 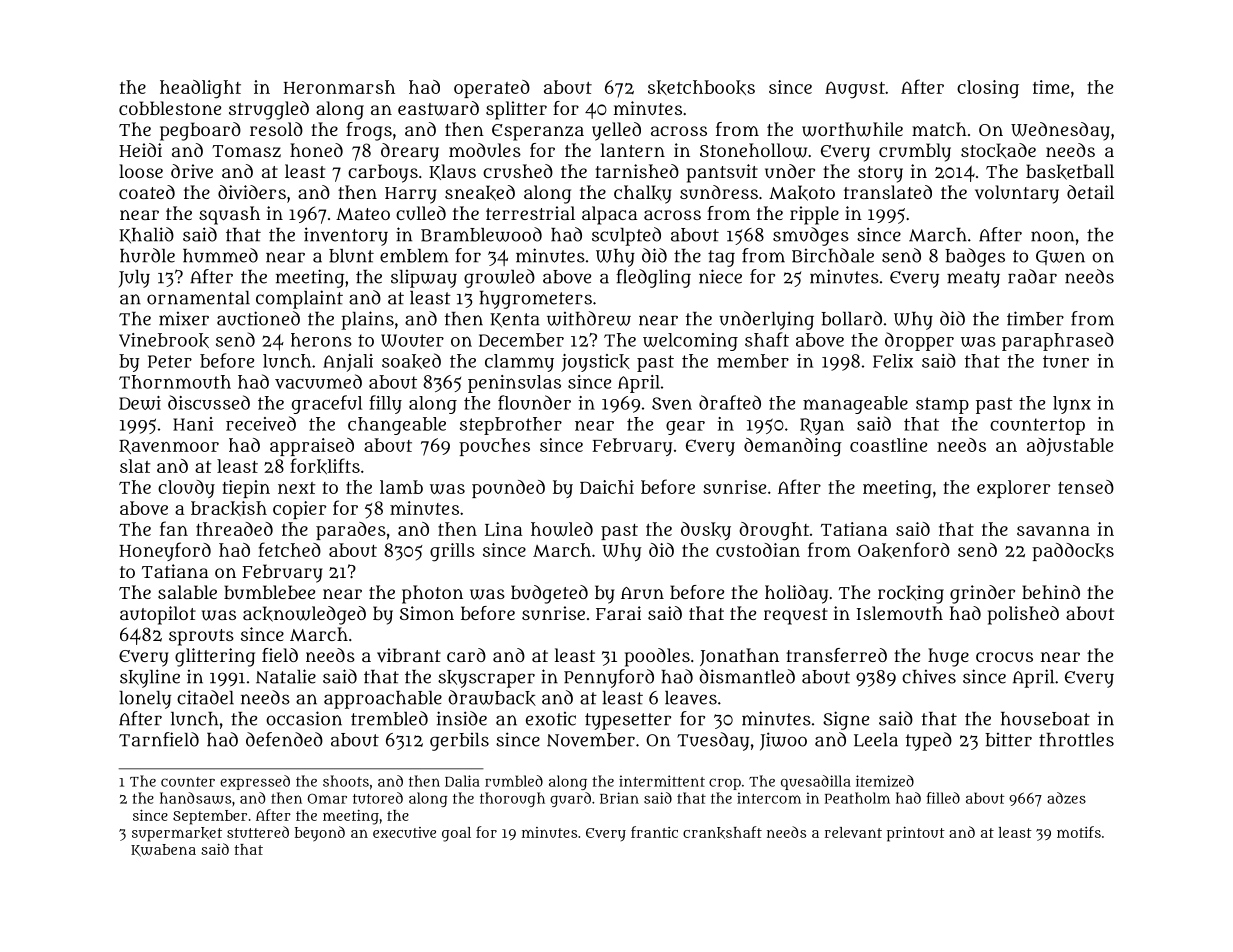 What do you see at coordinates (793, 447) in the document?
I see `demanding` at bounding box center [793, 447].
